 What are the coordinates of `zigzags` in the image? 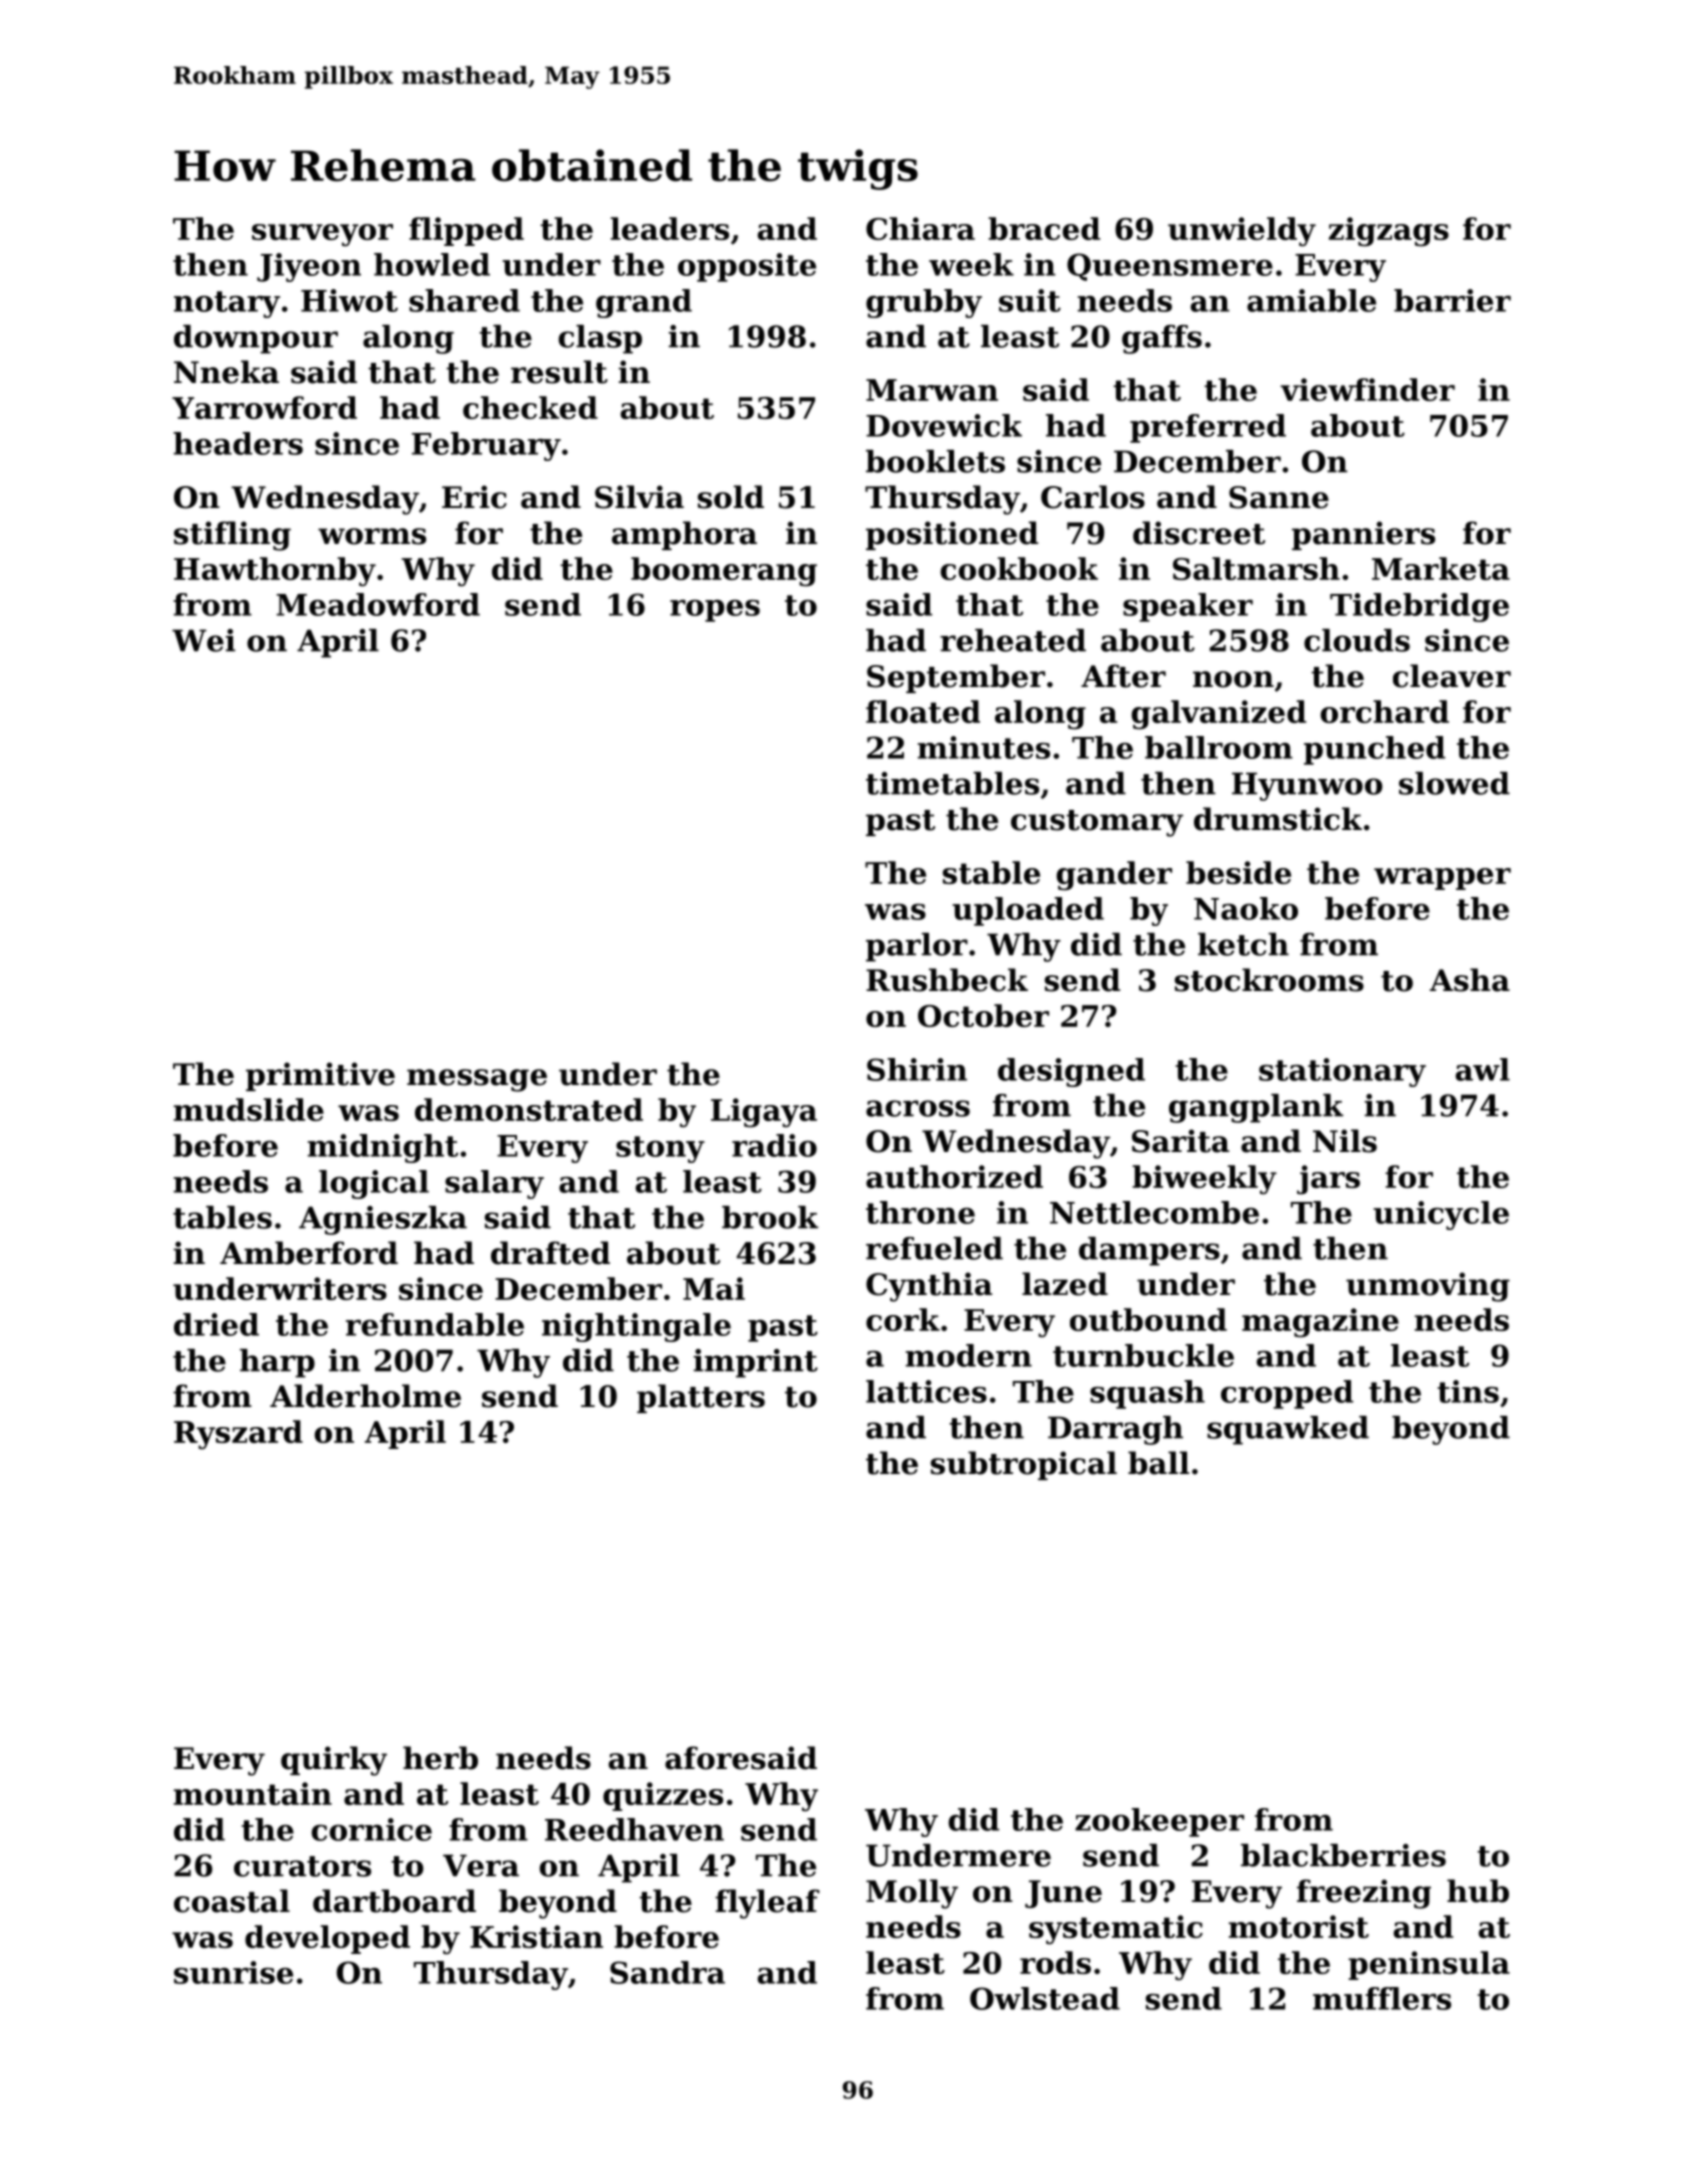 It's located at (1389, 232).
